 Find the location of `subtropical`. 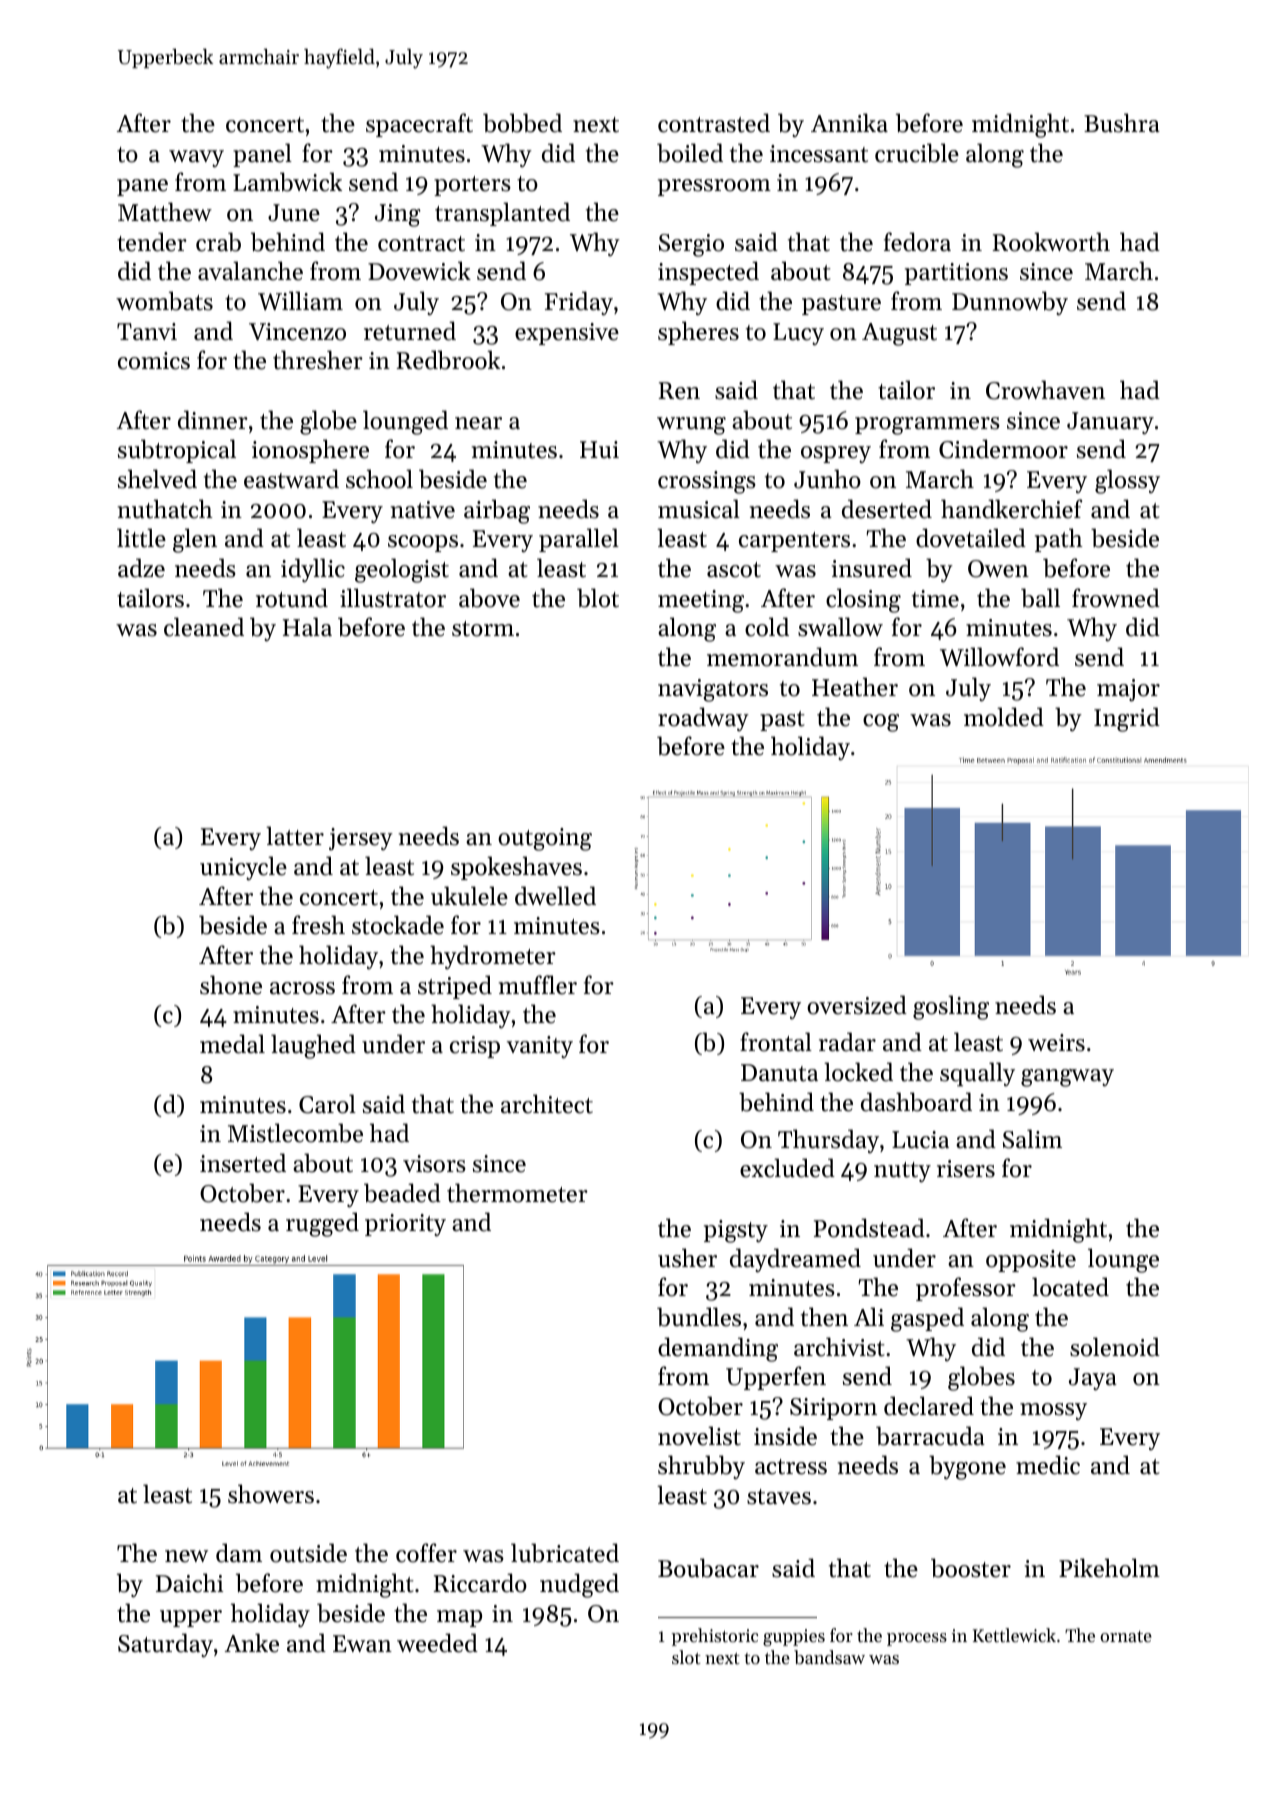

subtropical is located at coordinates (177, 451).
